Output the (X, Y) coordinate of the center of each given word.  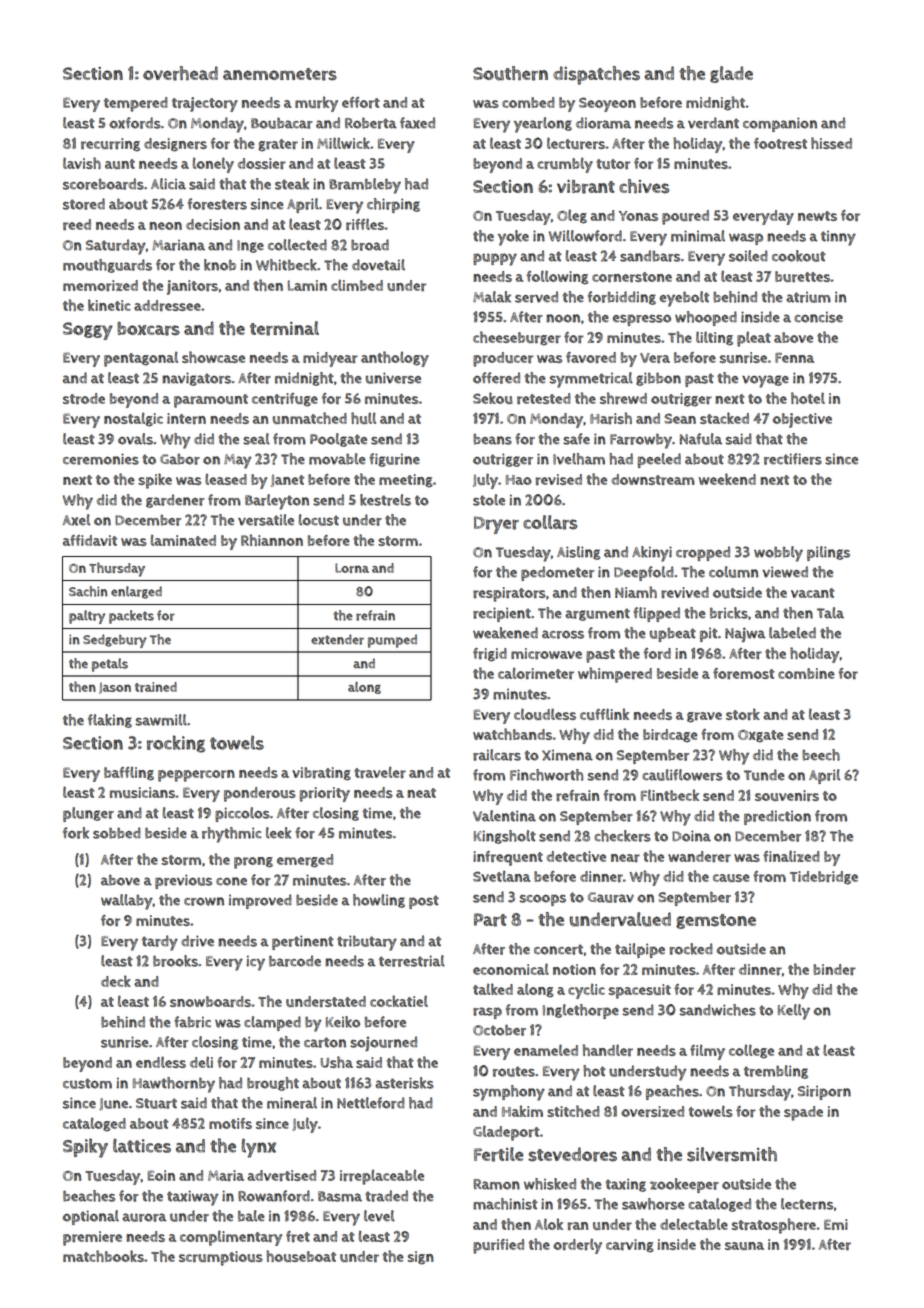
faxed (417, 123)
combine (806, 673)
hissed (831, 143)
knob (220, 265)
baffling (129, 773)
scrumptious (221, 1258)
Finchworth (546, 775)
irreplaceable (382, 1177)
